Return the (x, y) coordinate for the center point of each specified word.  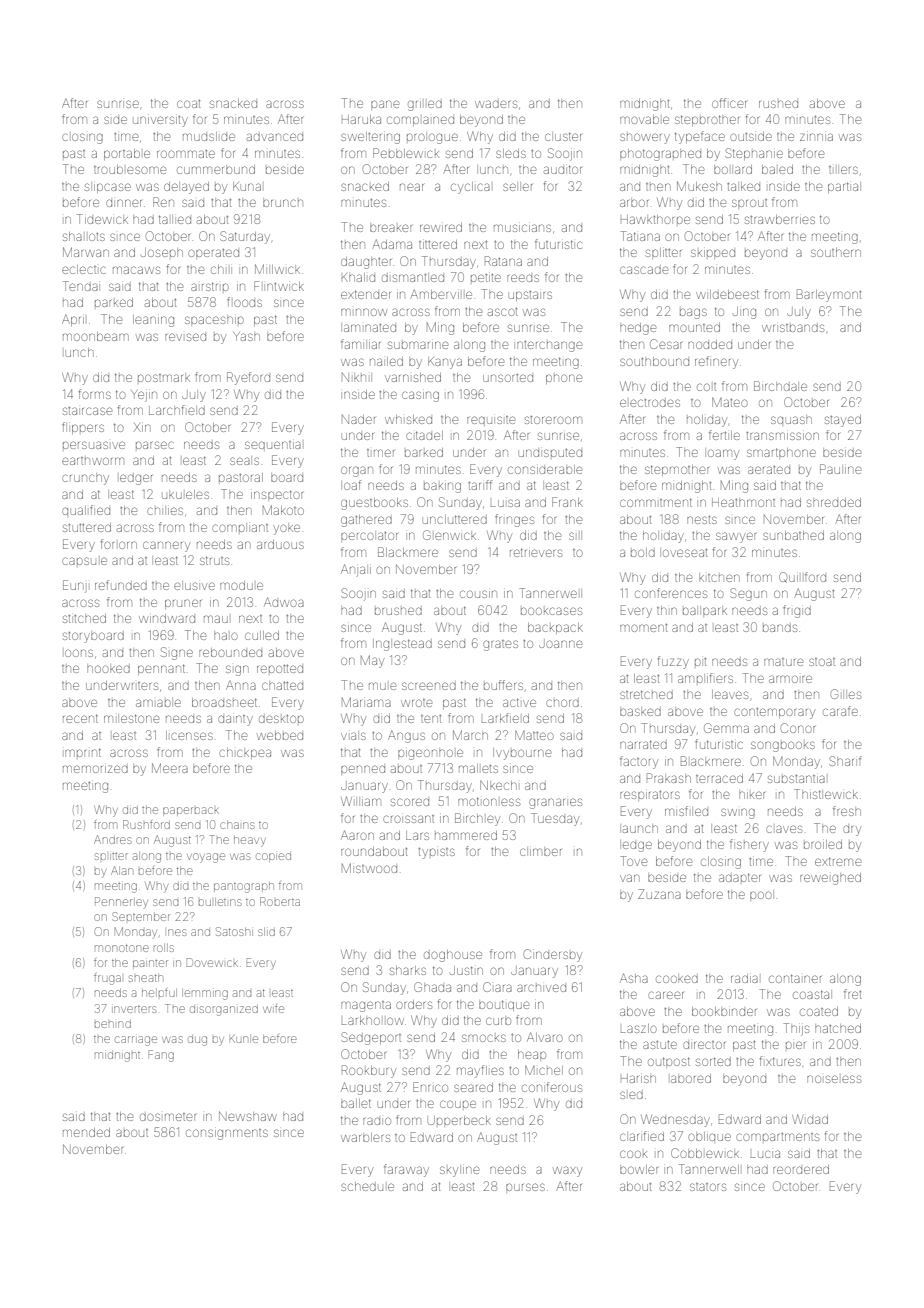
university (160, 121)
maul (216, 619)
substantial (796, 779)
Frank (567, 502)
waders (496, 104)
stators (708, 1187)
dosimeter (168, 1117)
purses (525, 1187)
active (519, 702)
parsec (155, 445)
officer (729, 103)
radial (744, 978)
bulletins (220, 902)
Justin (466, 970)
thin (667, 610)
